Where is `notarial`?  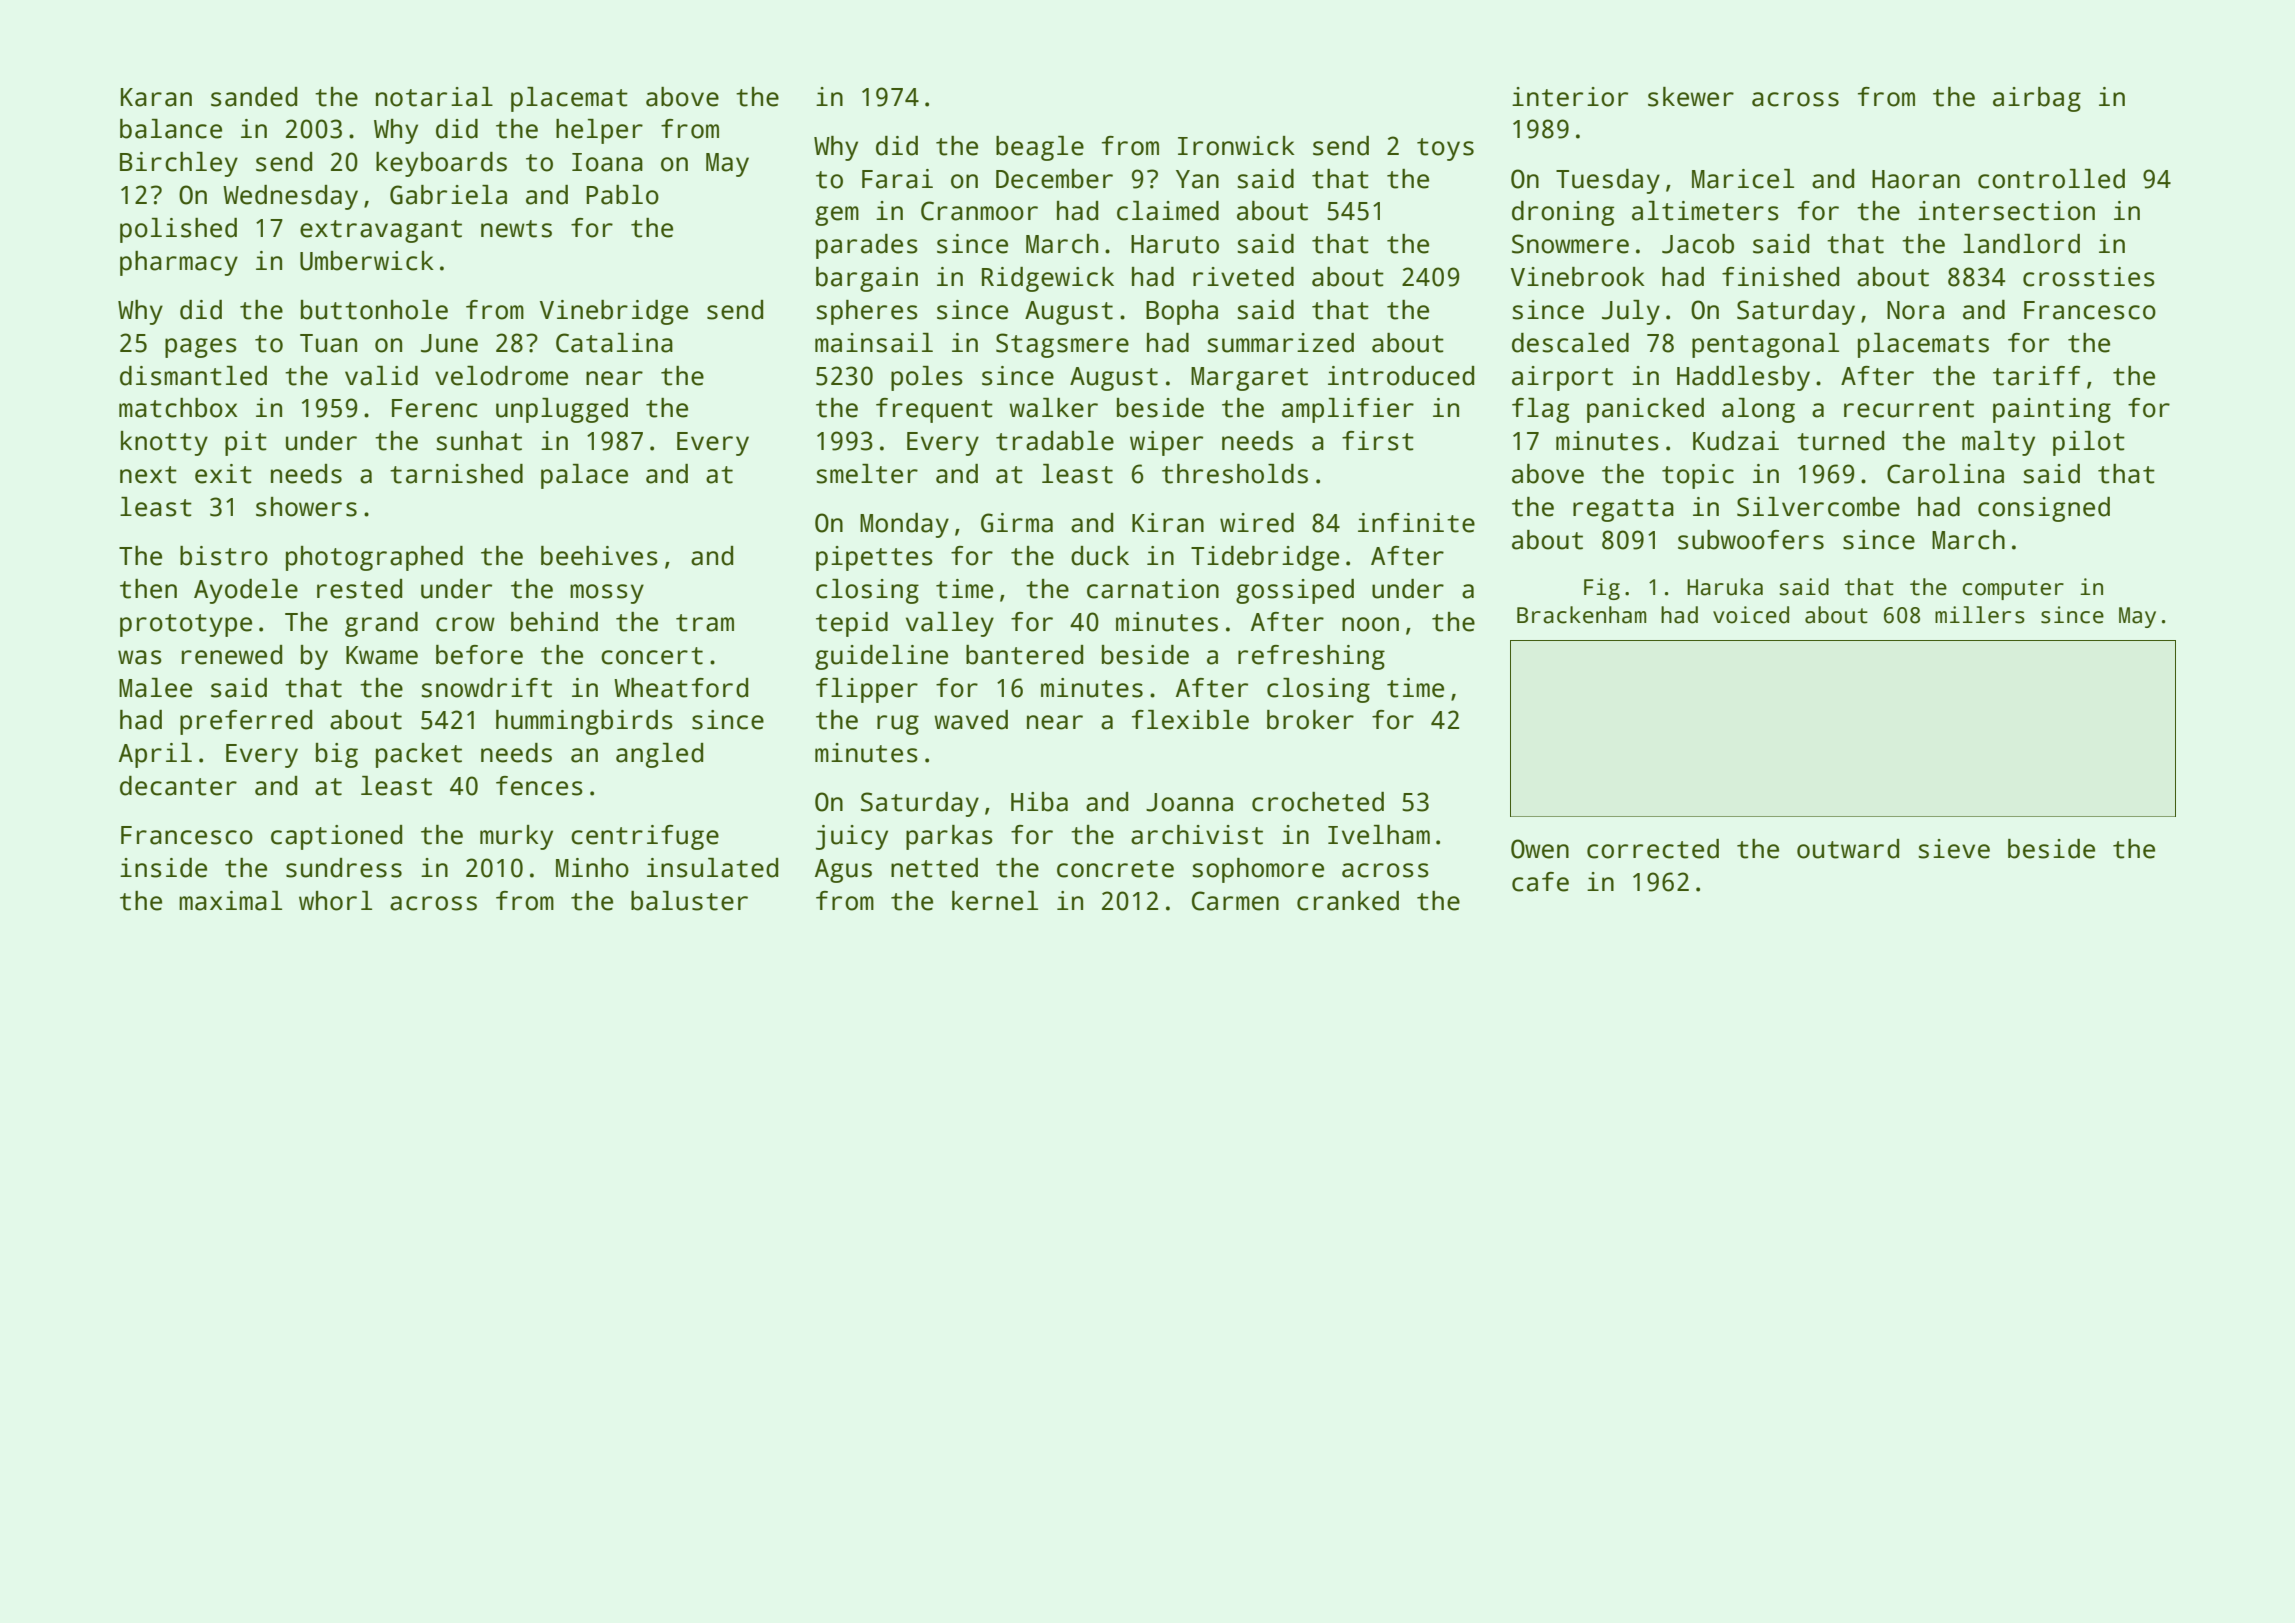 notarial is located at coordinates (434, 97).
